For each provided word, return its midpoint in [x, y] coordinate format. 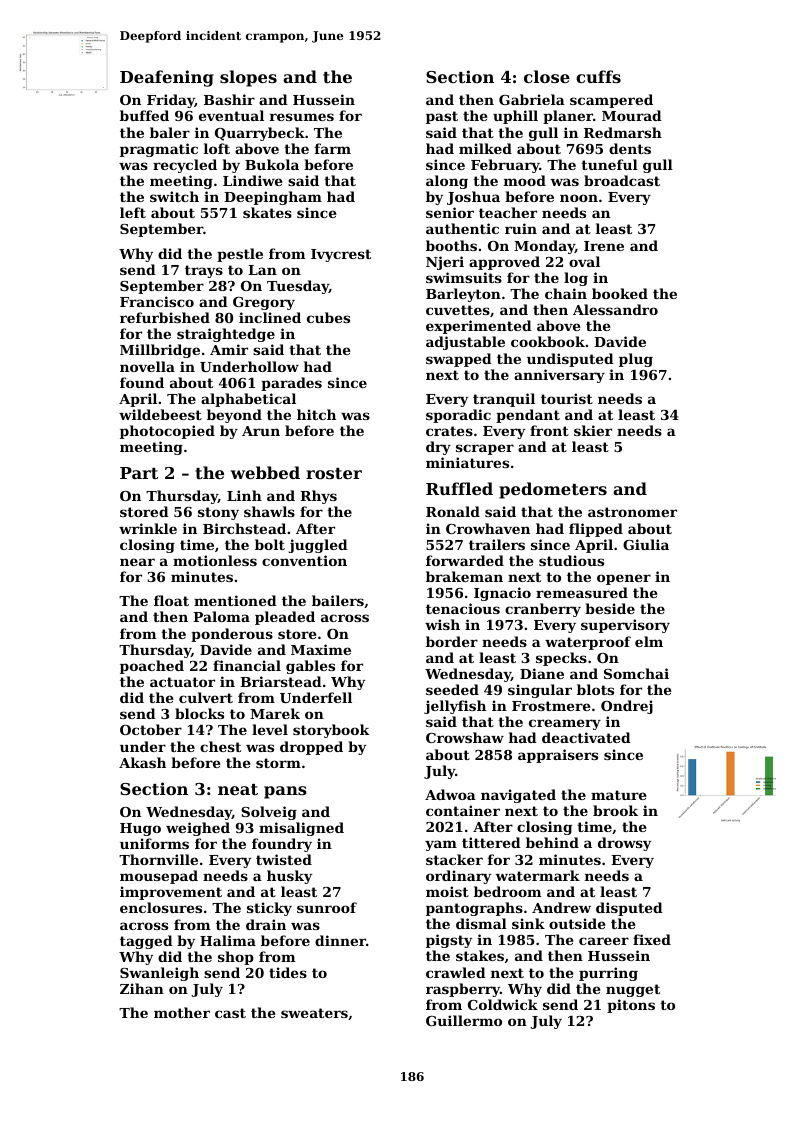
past [442, 117]
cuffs [598, 76]
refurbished [165, 317]
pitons [631, 1006]
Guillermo [464, 1020]
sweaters [314, 1013]
